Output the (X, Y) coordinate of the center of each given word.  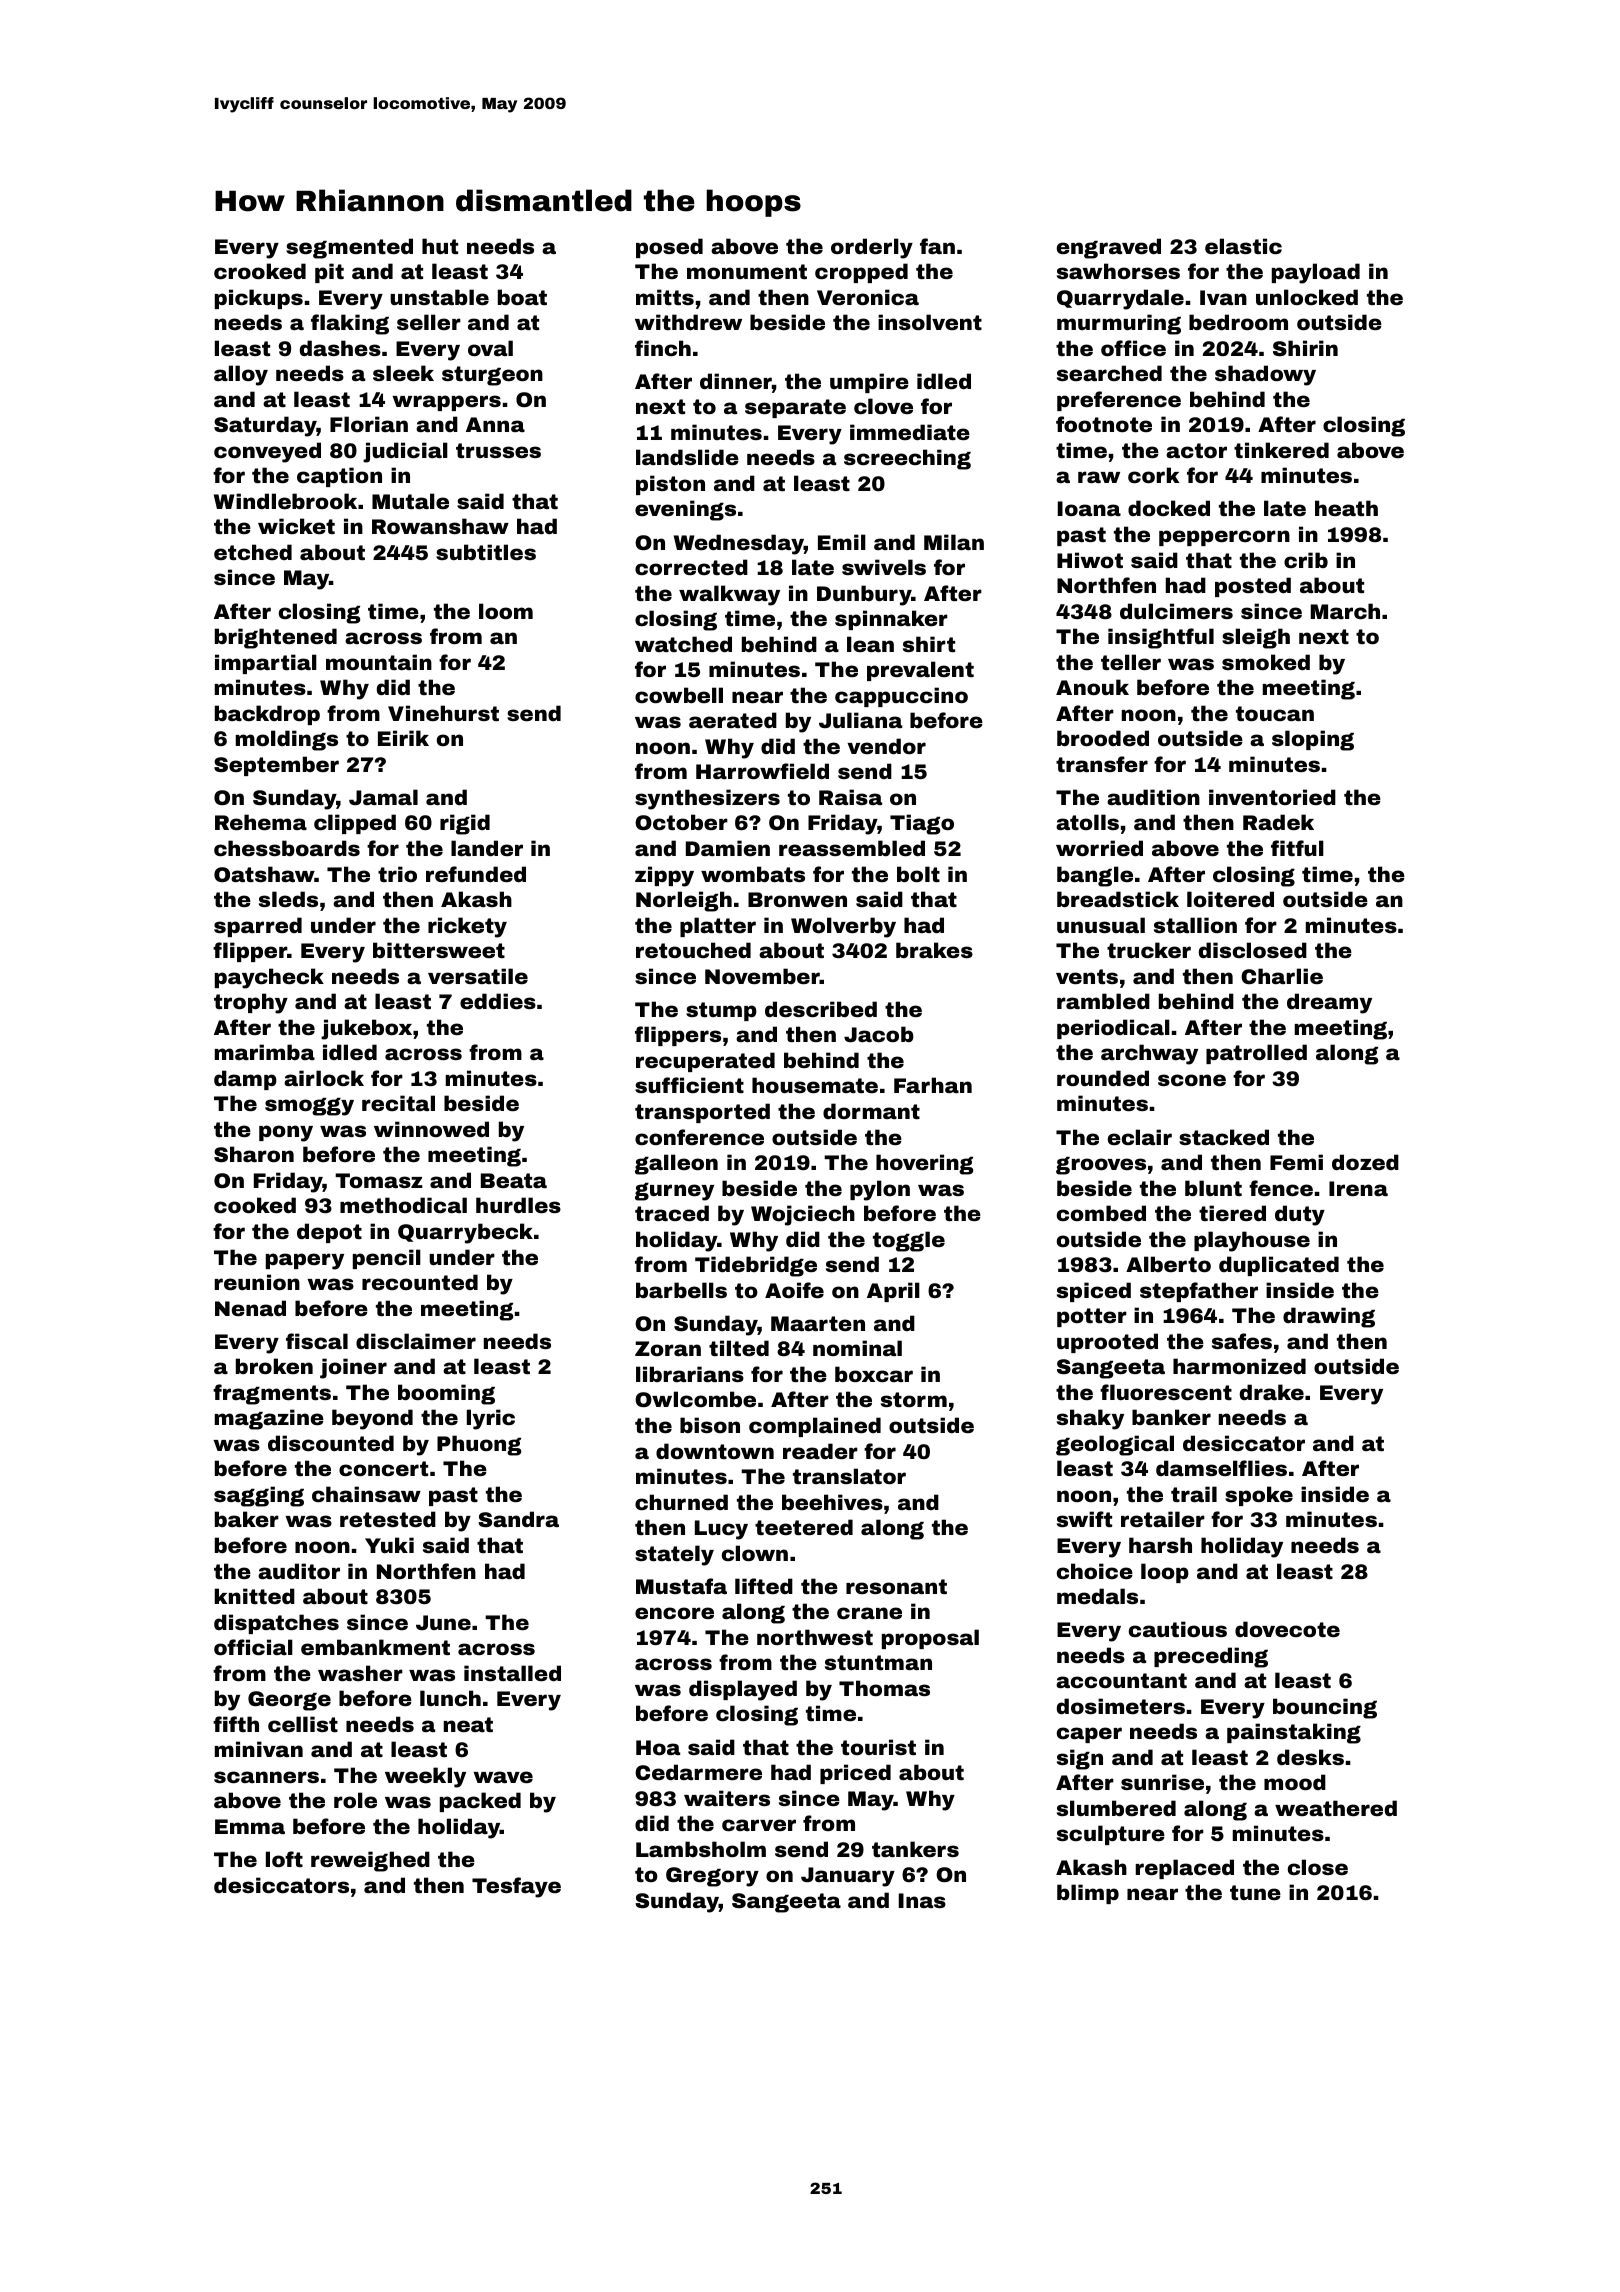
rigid (465, 824)
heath (1346, 508)
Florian (369, 424)
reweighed (370, 1861)
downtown (715, 1451)
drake (1272, 1392)
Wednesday (739, 544)
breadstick (1118, 899)
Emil (842, 542)
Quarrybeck (465, 1233)
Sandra (518, 1519)
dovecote (1287, 1629)
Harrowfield (762, 771)
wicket (296, 526)
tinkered (1281, 450)
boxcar (874, 1374)
